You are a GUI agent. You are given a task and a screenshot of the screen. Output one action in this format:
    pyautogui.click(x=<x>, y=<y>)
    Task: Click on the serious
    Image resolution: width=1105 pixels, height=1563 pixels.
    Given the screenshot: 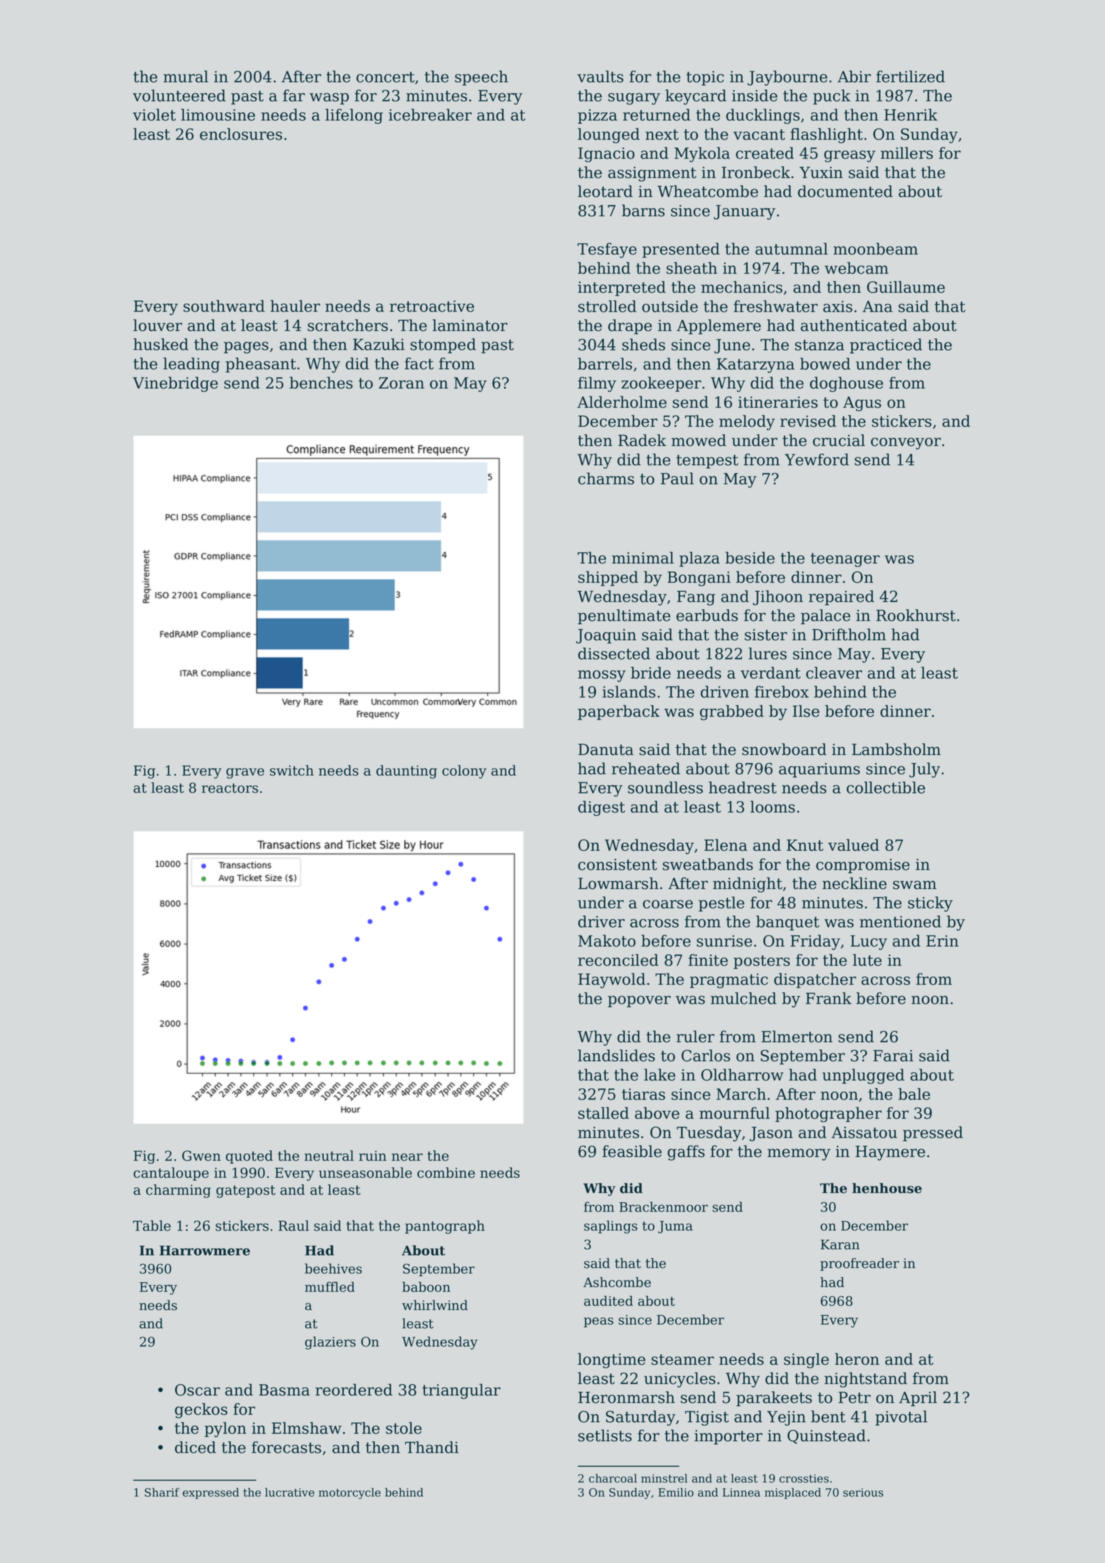 What is the action you would take?
    pyautogui.click(x=863, y=1492)
